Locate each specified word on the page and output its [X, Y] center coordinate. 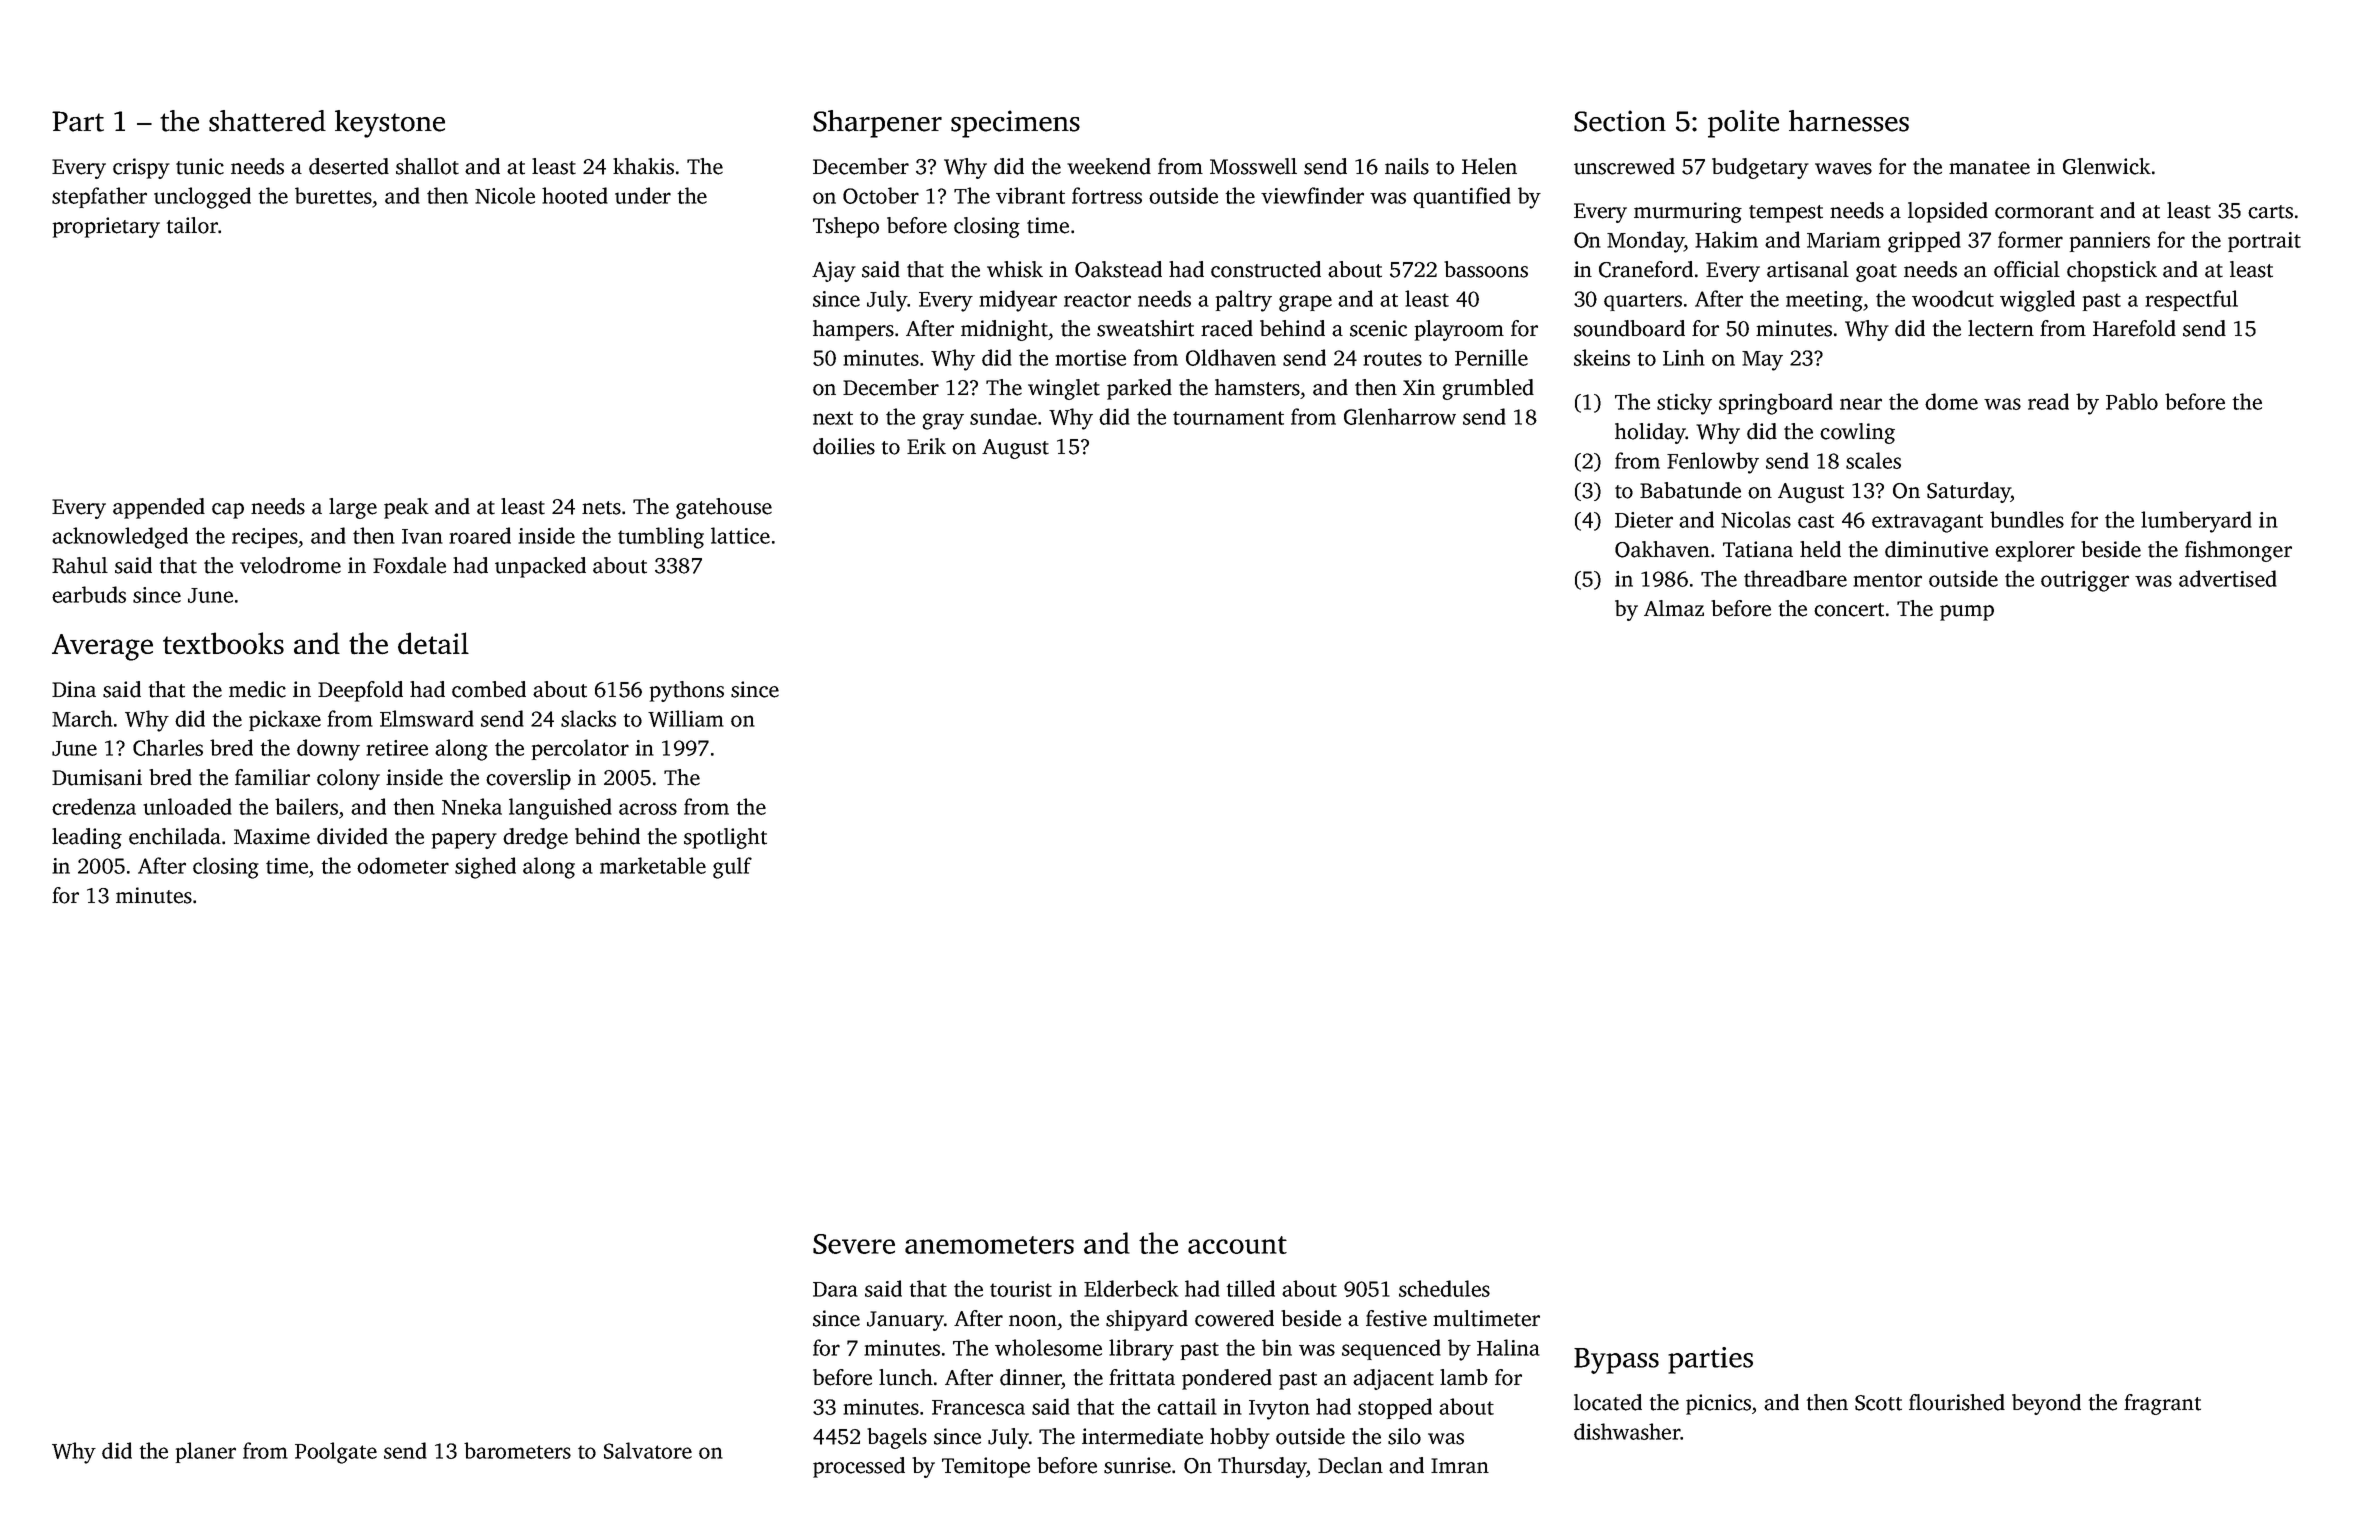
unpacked [540, 567]
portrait [2264, 242]
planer [206, 1452]
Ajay [834, 271]
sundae [1003, 416]
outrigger [2085, 581]
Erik [926, 446]
